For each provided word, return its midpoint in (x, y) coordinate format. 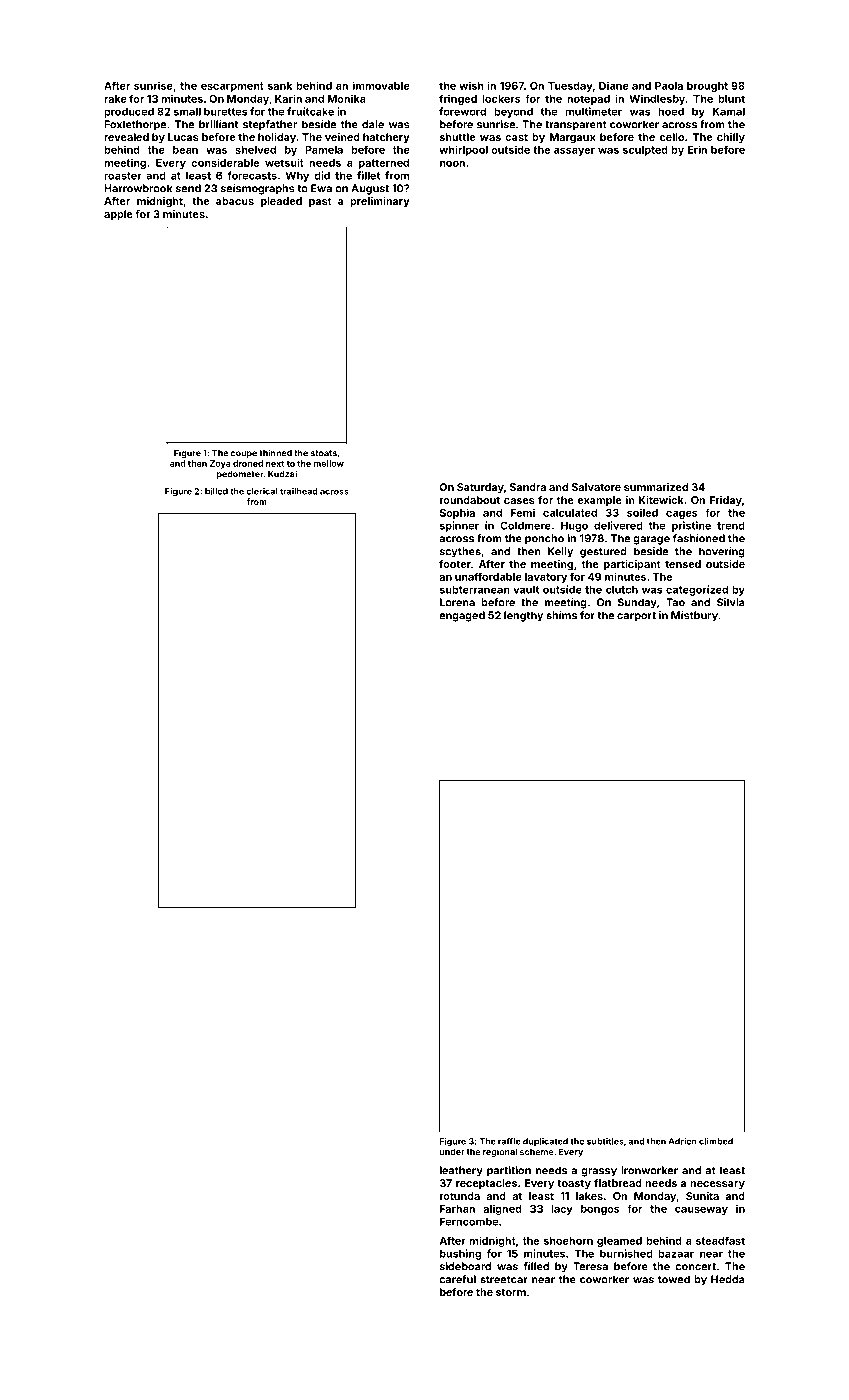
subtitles (605, 1141)
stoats (324, 453)
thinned (276, 453)
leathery (461, 1171)
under (452, 1151)
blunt (731, 99)
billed (216, 491)
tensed (683, 564)
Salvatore (596, 487)
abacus (235, 201)
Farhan (457, 1209)
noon (452, 164)
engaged (462, 616)
